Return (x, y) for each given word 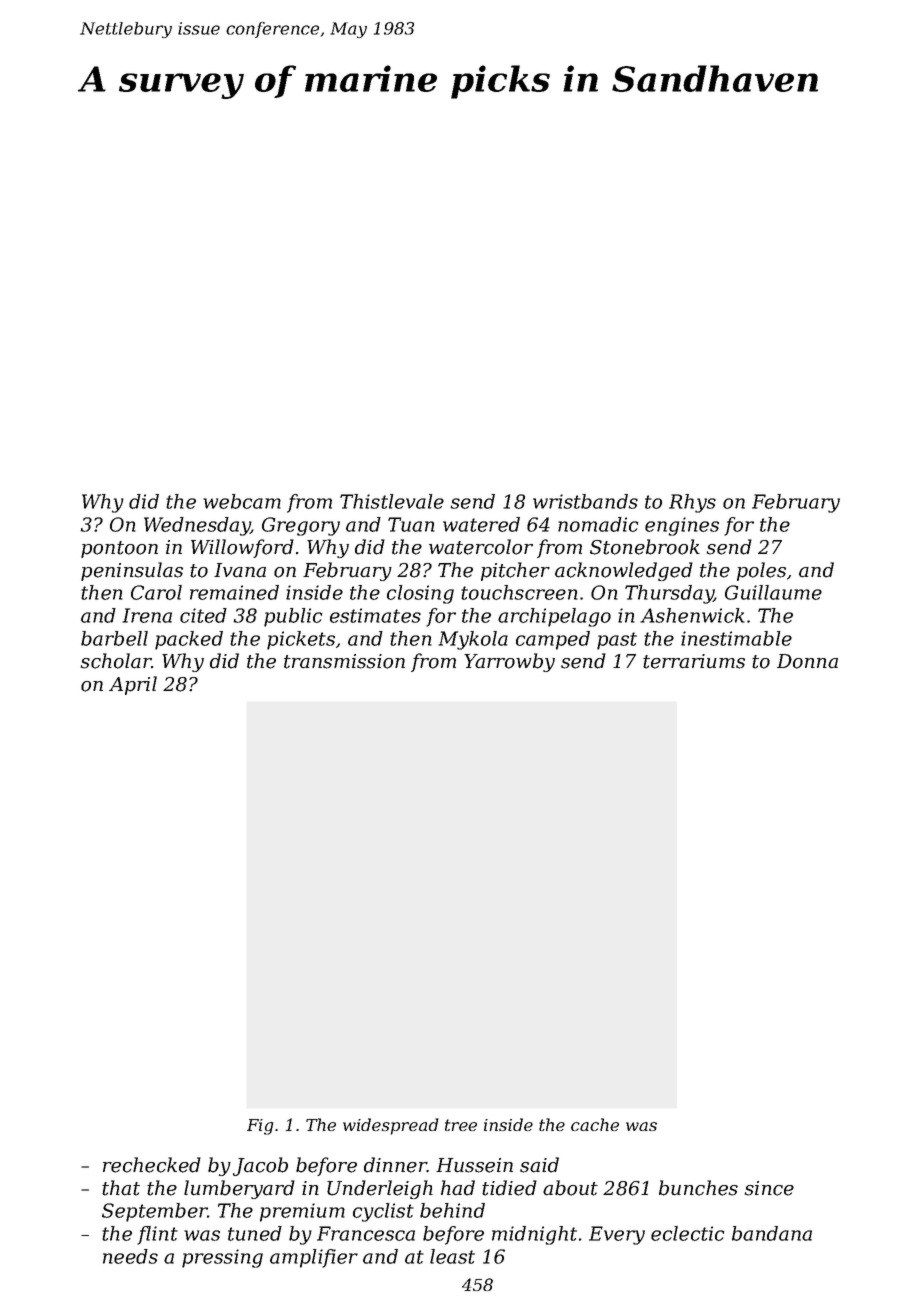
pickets (301, 640)
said (539, 1165)
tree (461, 1125)
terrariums (694, 661)
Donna (807, 661)
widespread (391, 1126)
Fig (260, 1127)
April (133, 685)
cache (595, 1124)
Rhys (692, 503)
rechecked (152, 1165)
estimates (375, 615)
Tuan (411, 524)
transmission (344, 661)
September (154, 1212)
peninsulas (132, 571)
